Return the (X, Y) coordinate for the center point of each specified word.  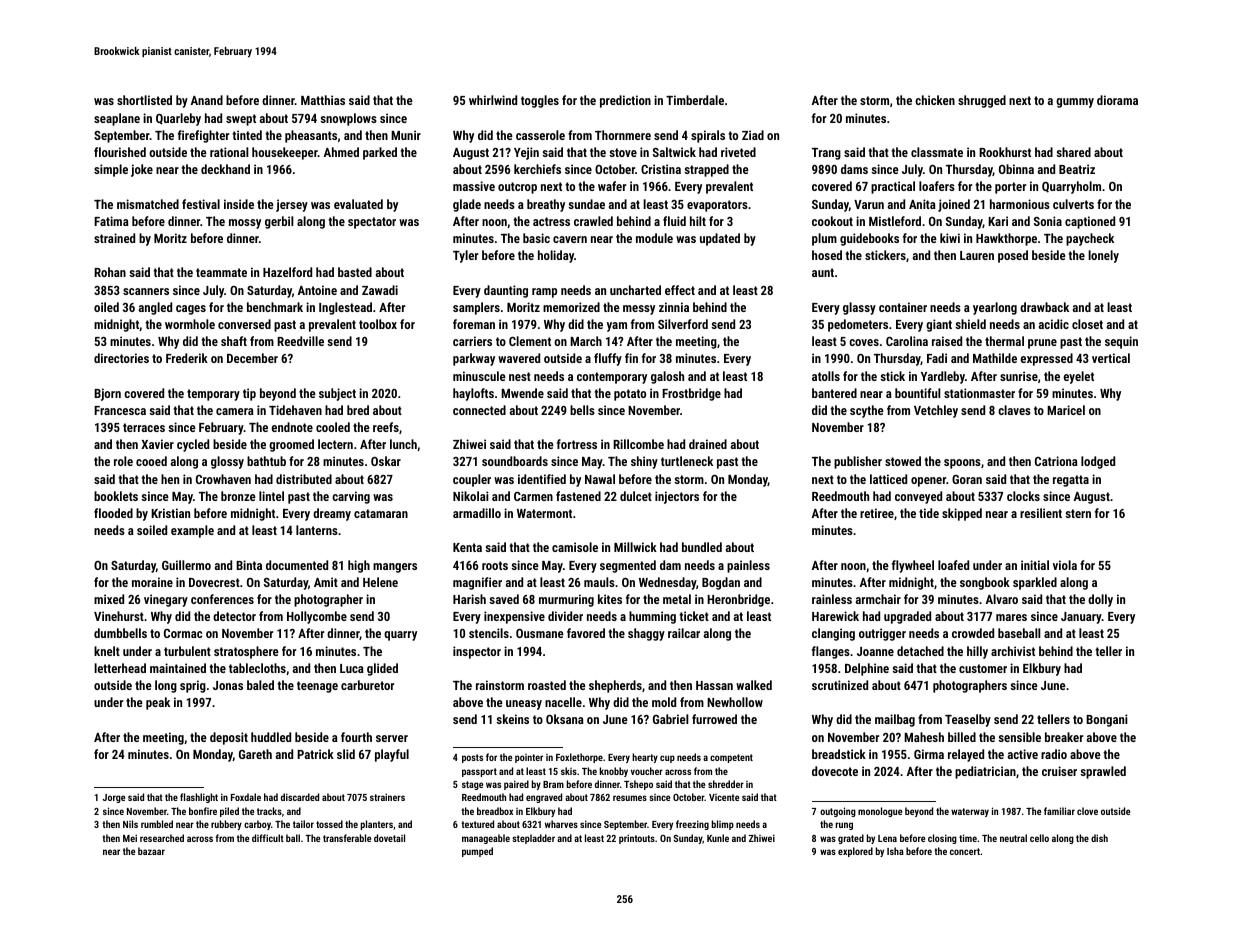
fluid (674, 221)
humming (652, 617)
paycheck (1090, 239)
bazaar (151, 851)
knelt (107, 651)
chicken (935, 100)
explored (855, 852)
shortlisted (144, 100)
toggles (540, 101)
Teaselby (968, 720)
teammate (221, 272)
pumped (477, 852)
